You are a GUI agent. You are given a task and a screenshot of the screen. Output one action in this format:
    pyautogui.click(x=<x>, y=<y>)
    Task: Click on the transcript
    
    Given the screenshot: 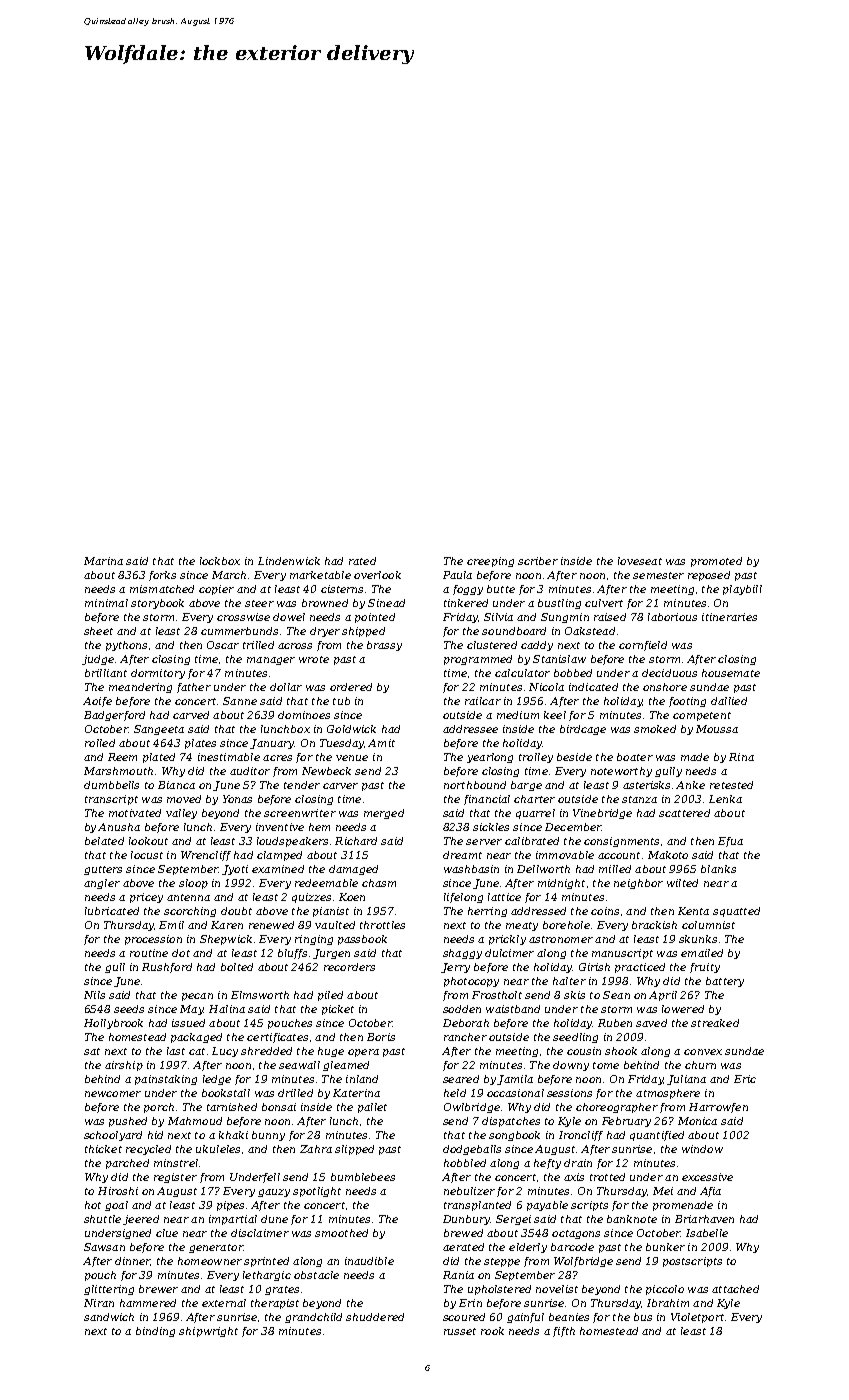 What is the action you would take?
    pyautogui.click(x=111, y=800)
